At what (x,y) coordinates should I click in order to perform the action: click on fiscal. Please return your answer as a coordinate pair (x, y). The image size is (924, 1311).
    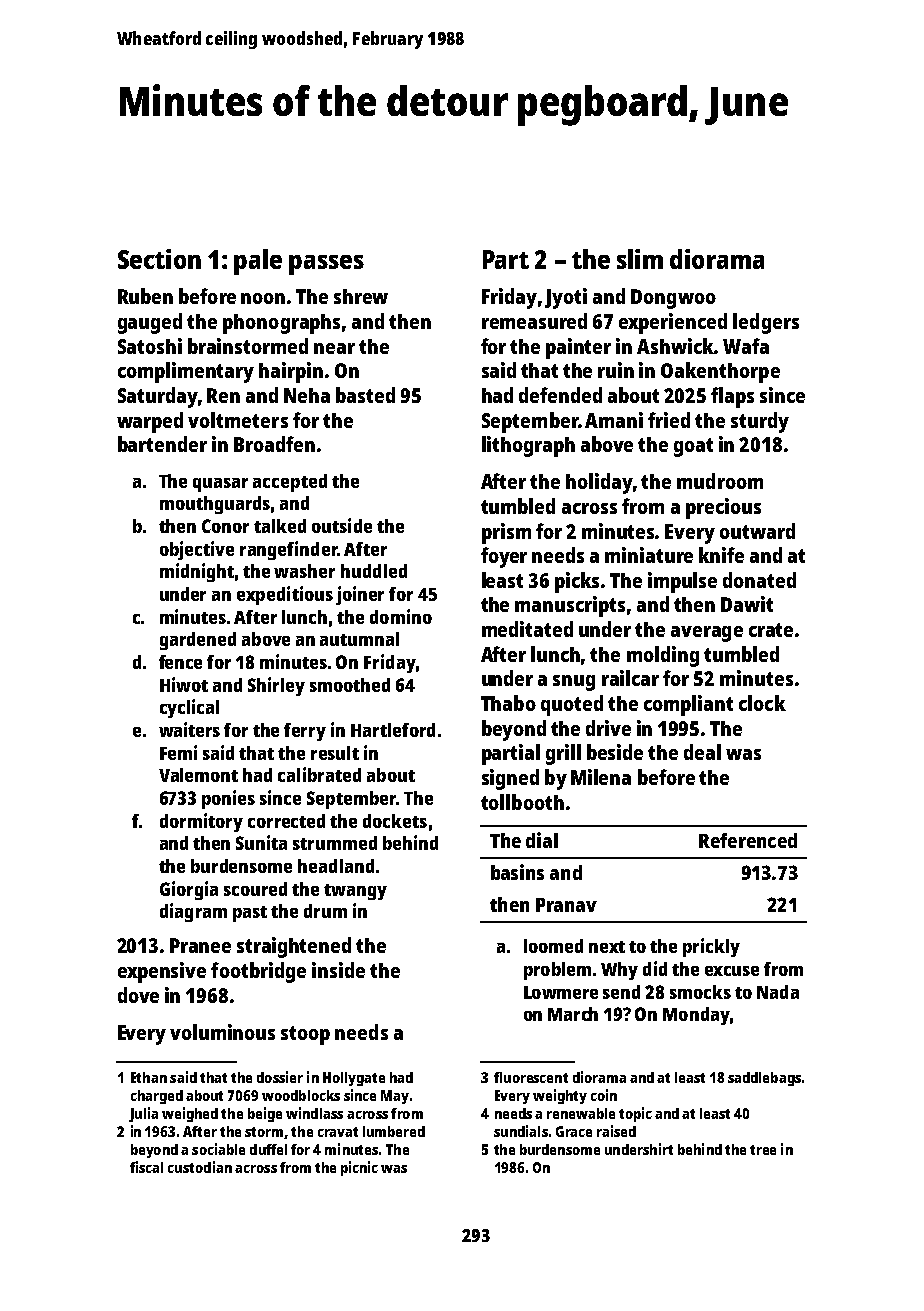
    Looking at the image, I should click on (146, 1167).
